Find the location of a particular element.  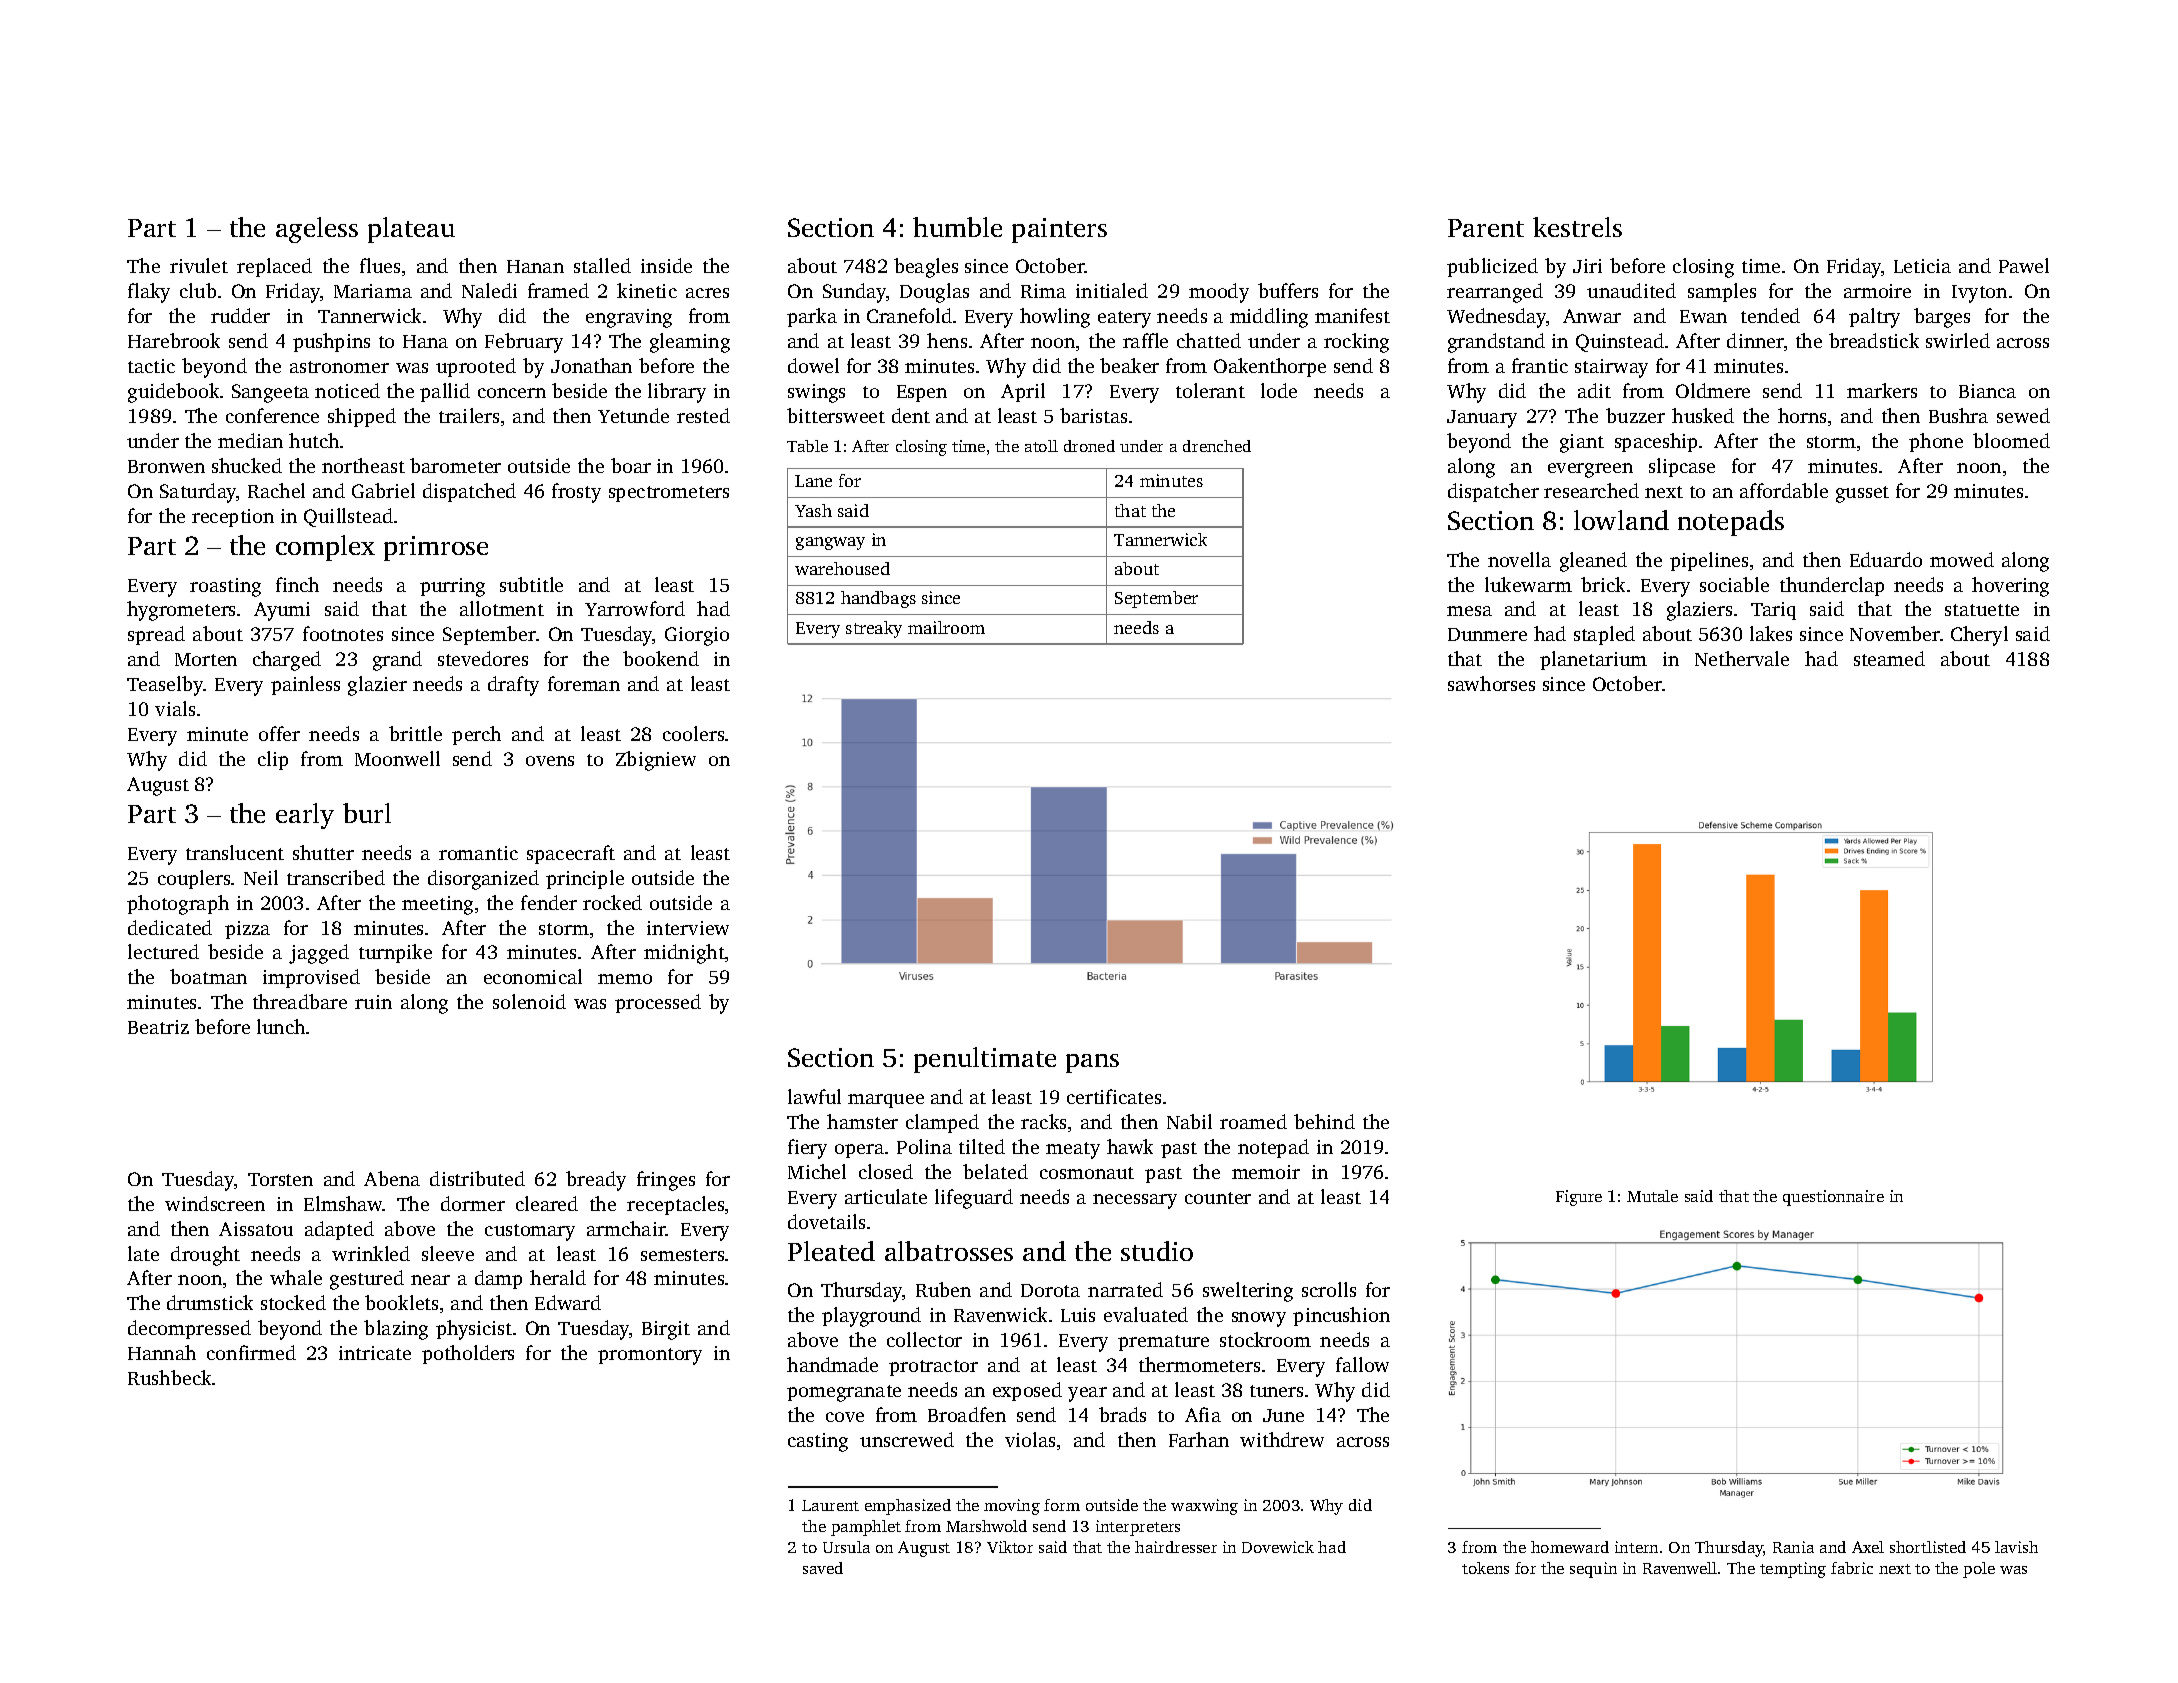

saved is located at coordinates (823, 1568).
